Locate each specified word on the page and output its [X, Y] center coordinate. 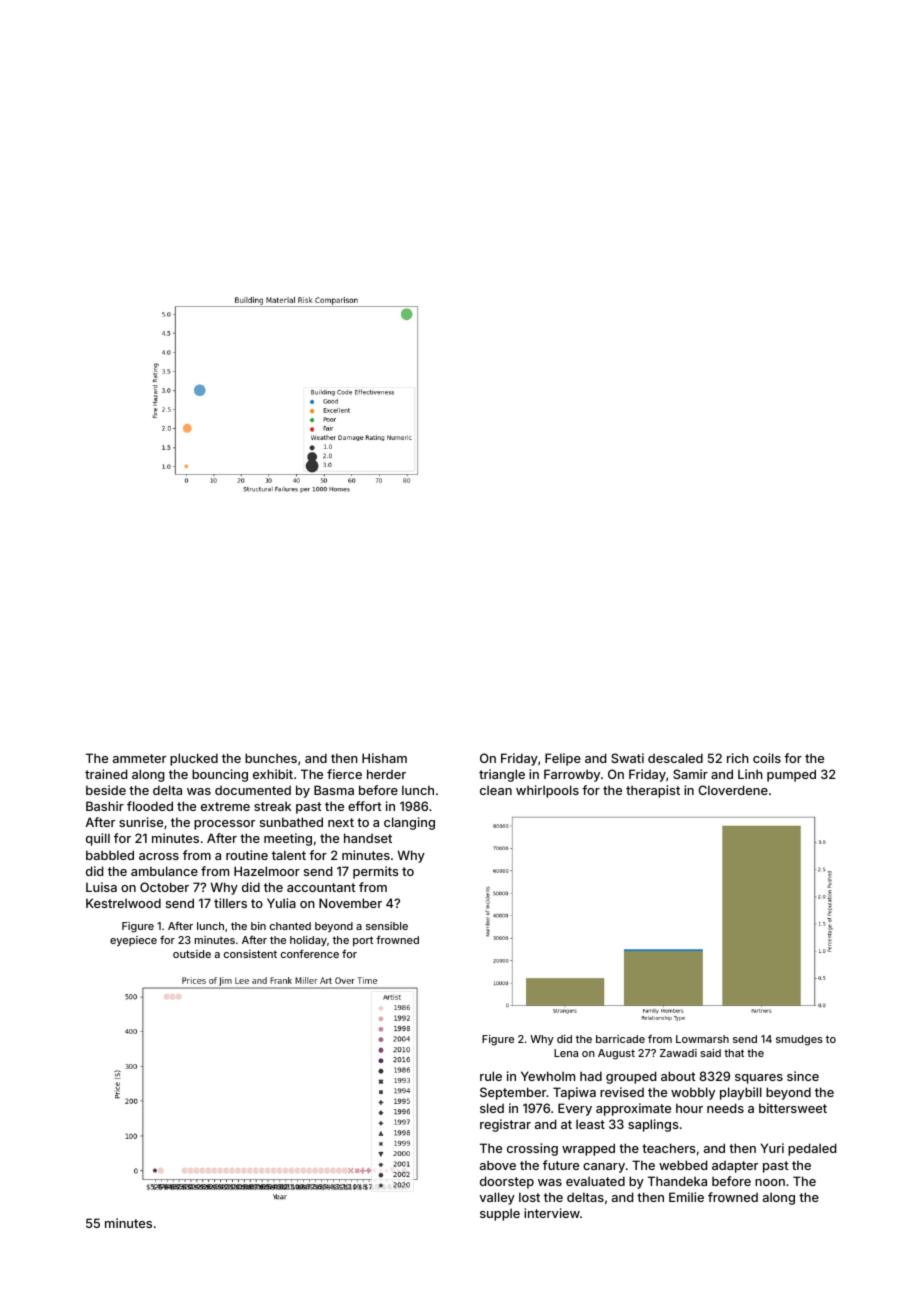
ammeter [139, 758]
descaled [675, 758]
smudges [799, 1040]
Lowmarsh [702, 1039]
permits [375, 872]
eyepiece [133, 941]
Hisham [384, 758]
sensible [387, 926]
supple [500, 1214]
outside [192, 954]
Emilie [686, 1197]
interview [552, 1213]
